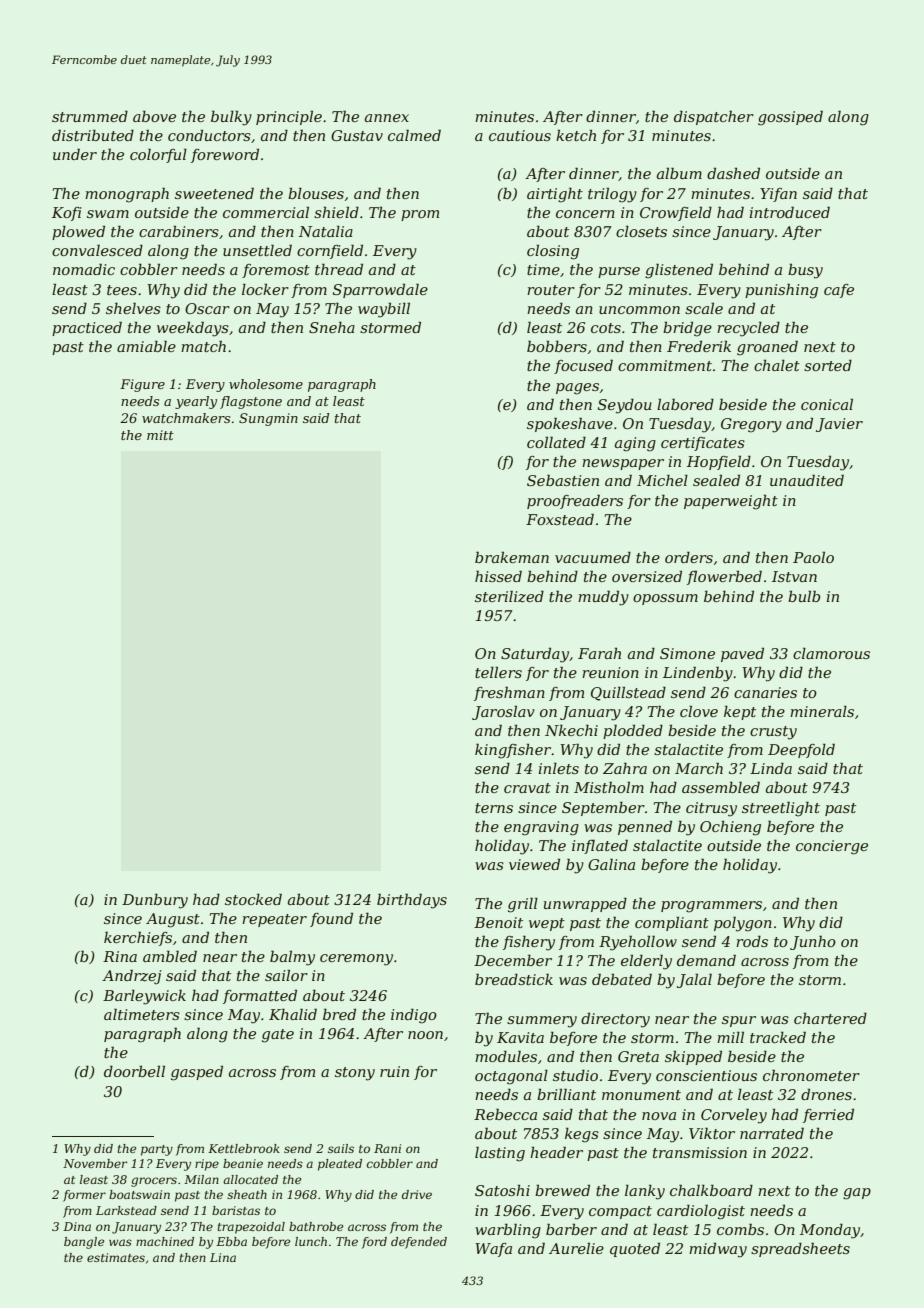  What do you see at coordinates (576, 1248) in the screenshot?
I see `Aurelie` at bounding box center [576, 1248].
